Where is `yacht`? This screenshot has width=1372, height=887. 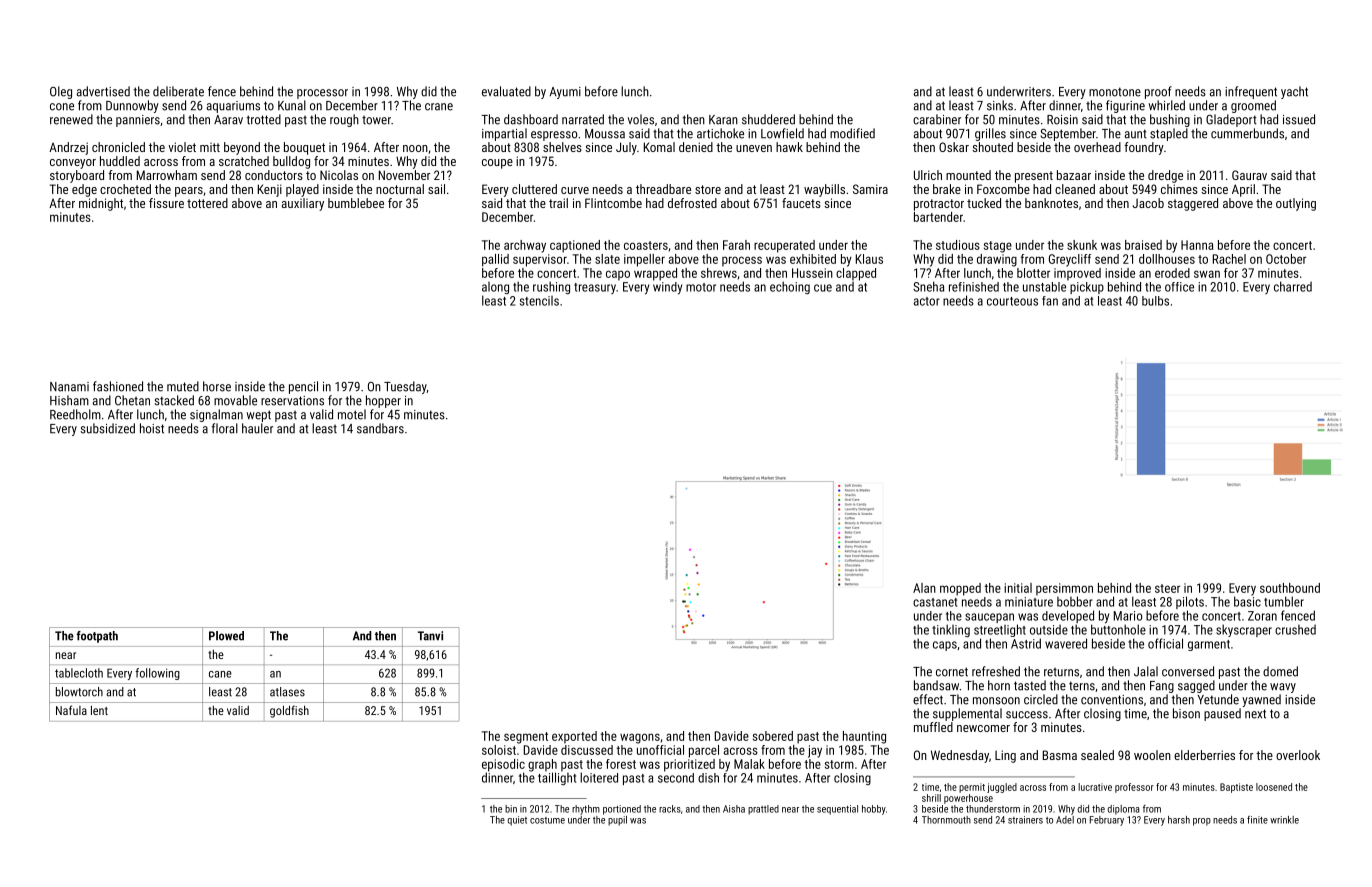
yacht is located at coordinates (1294, 92).
